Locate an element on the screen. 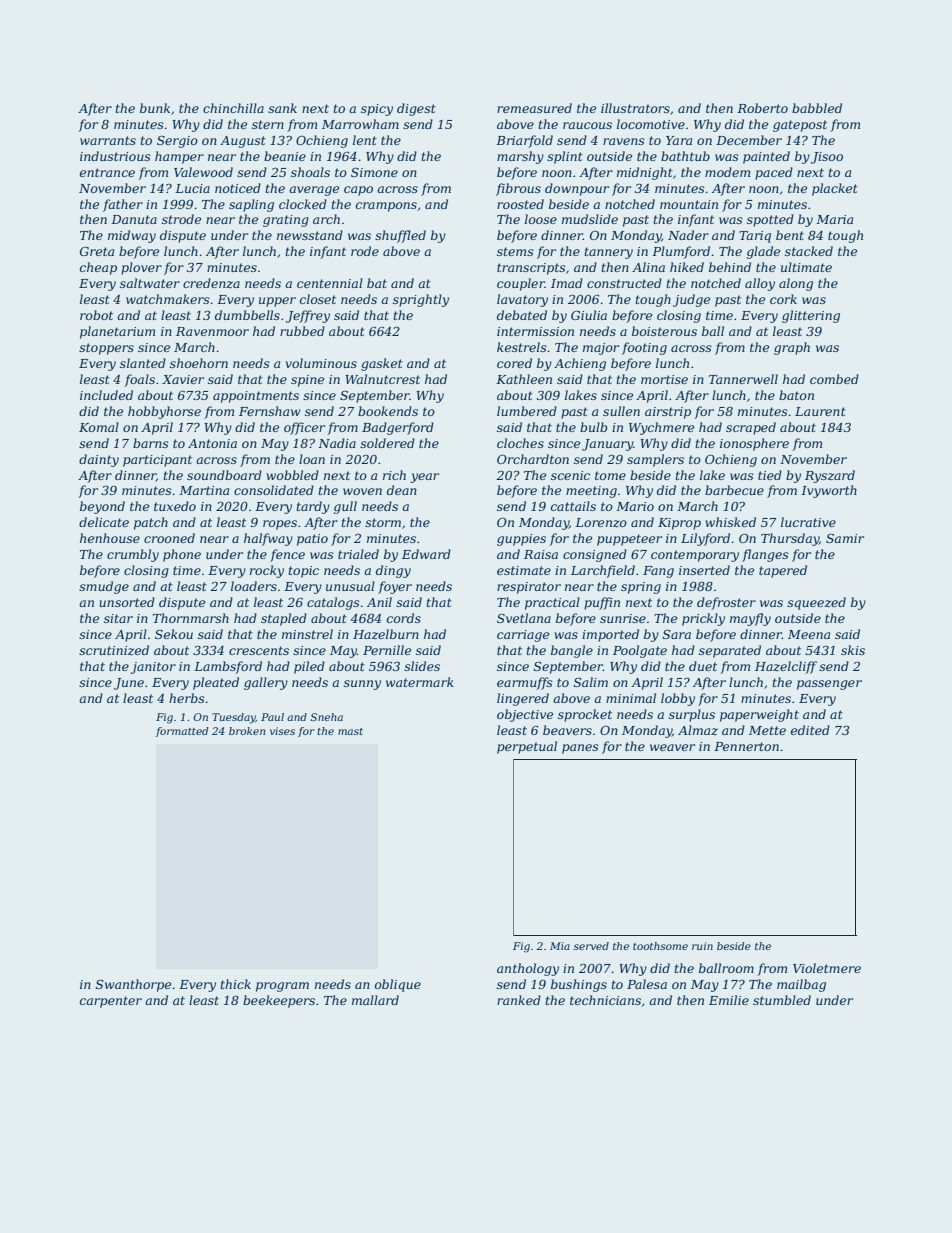  combed is located at coordinates (834, 379).
